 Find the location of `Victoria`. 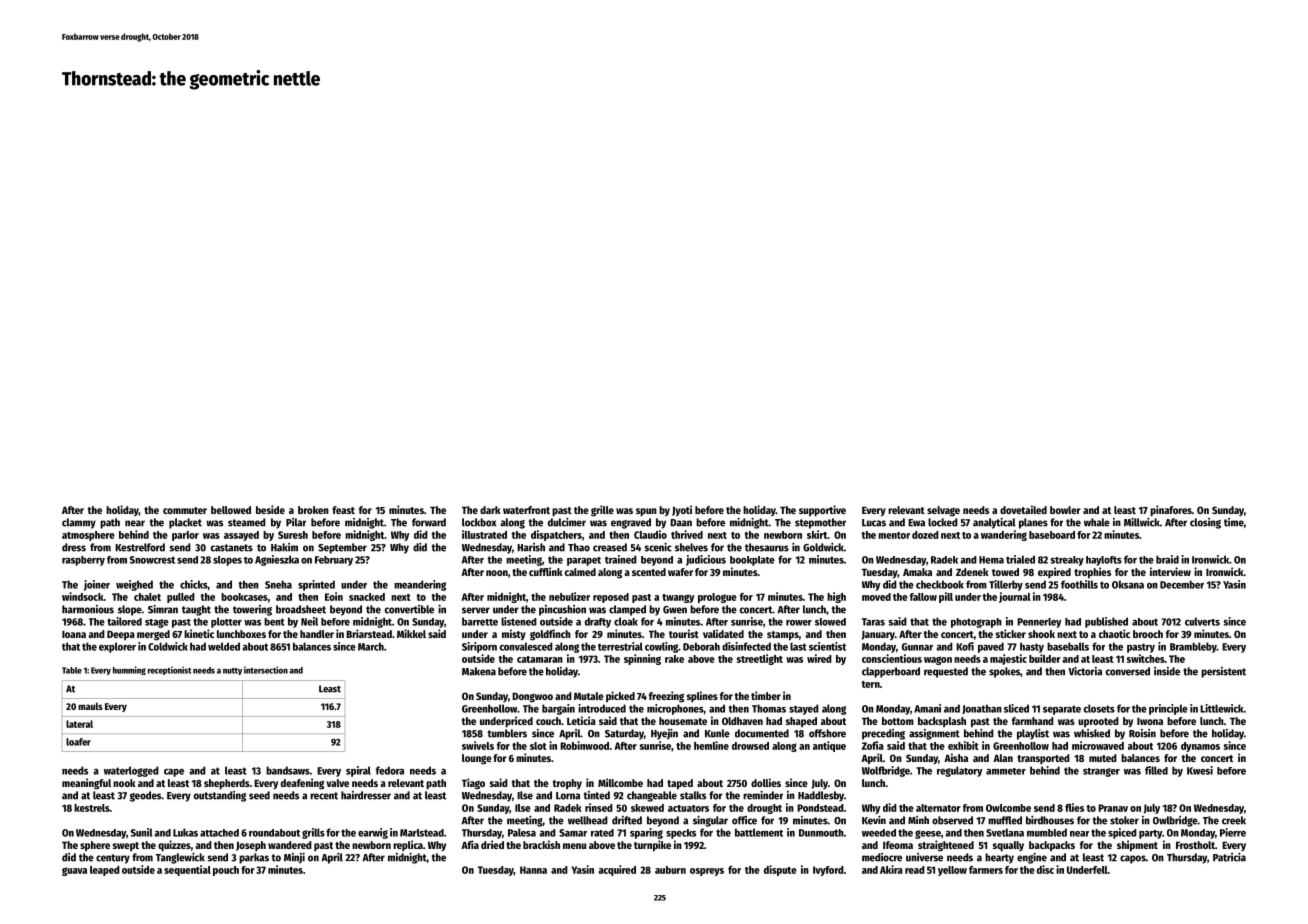

Victoria is located at coordinates (1085, 671).
